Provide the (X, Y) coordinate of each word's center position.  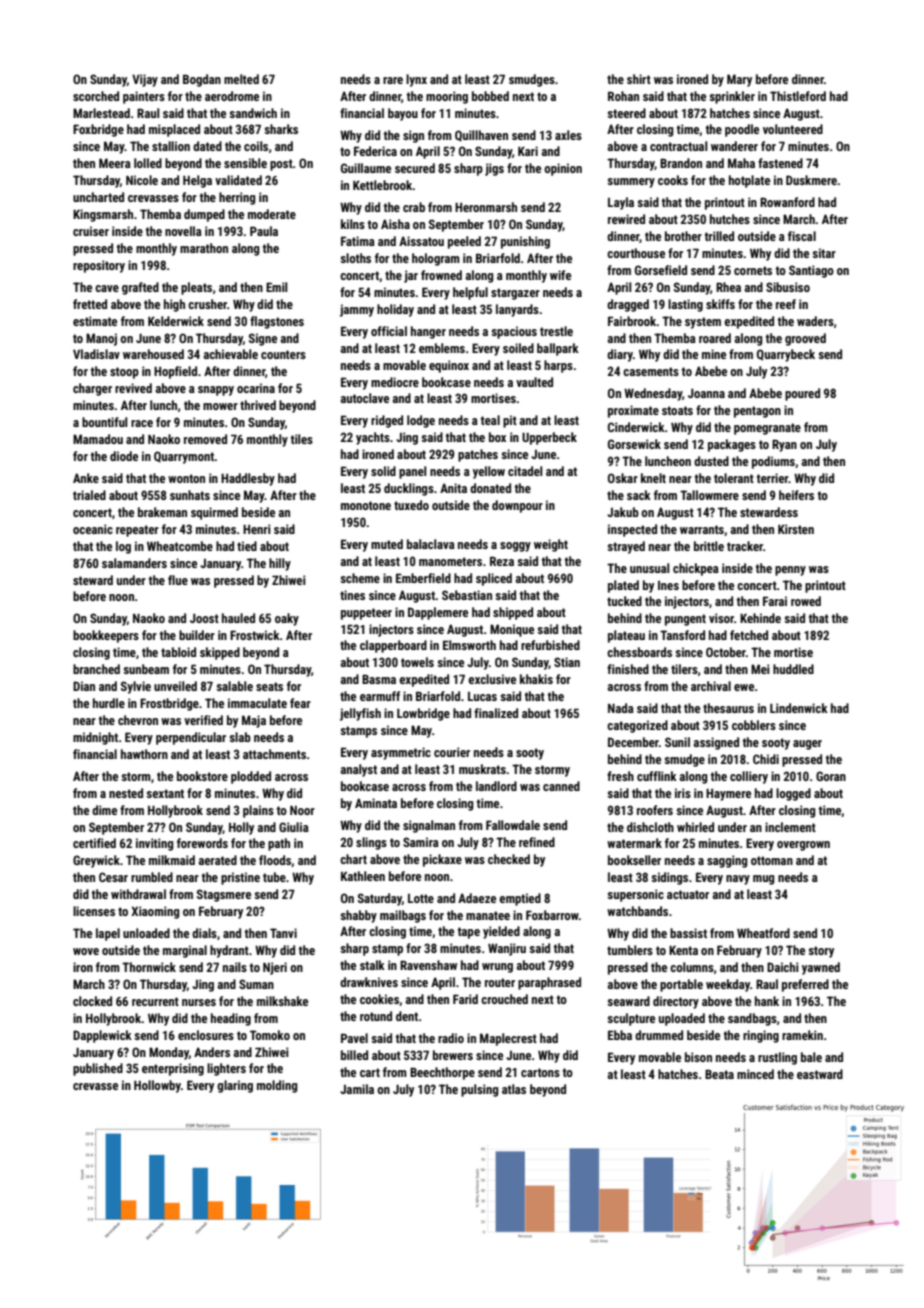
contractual (679, 146)
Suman (256, 984)
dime (104, 810)
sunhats (190, 495)
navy (738, 880)
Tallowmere (709, 495)
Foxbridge (98, 130)
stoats (677, 410)
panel (413, 472)
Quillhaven (481, 136)
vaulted (534, 382)
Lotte (421, 898)
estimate (95, 321)
